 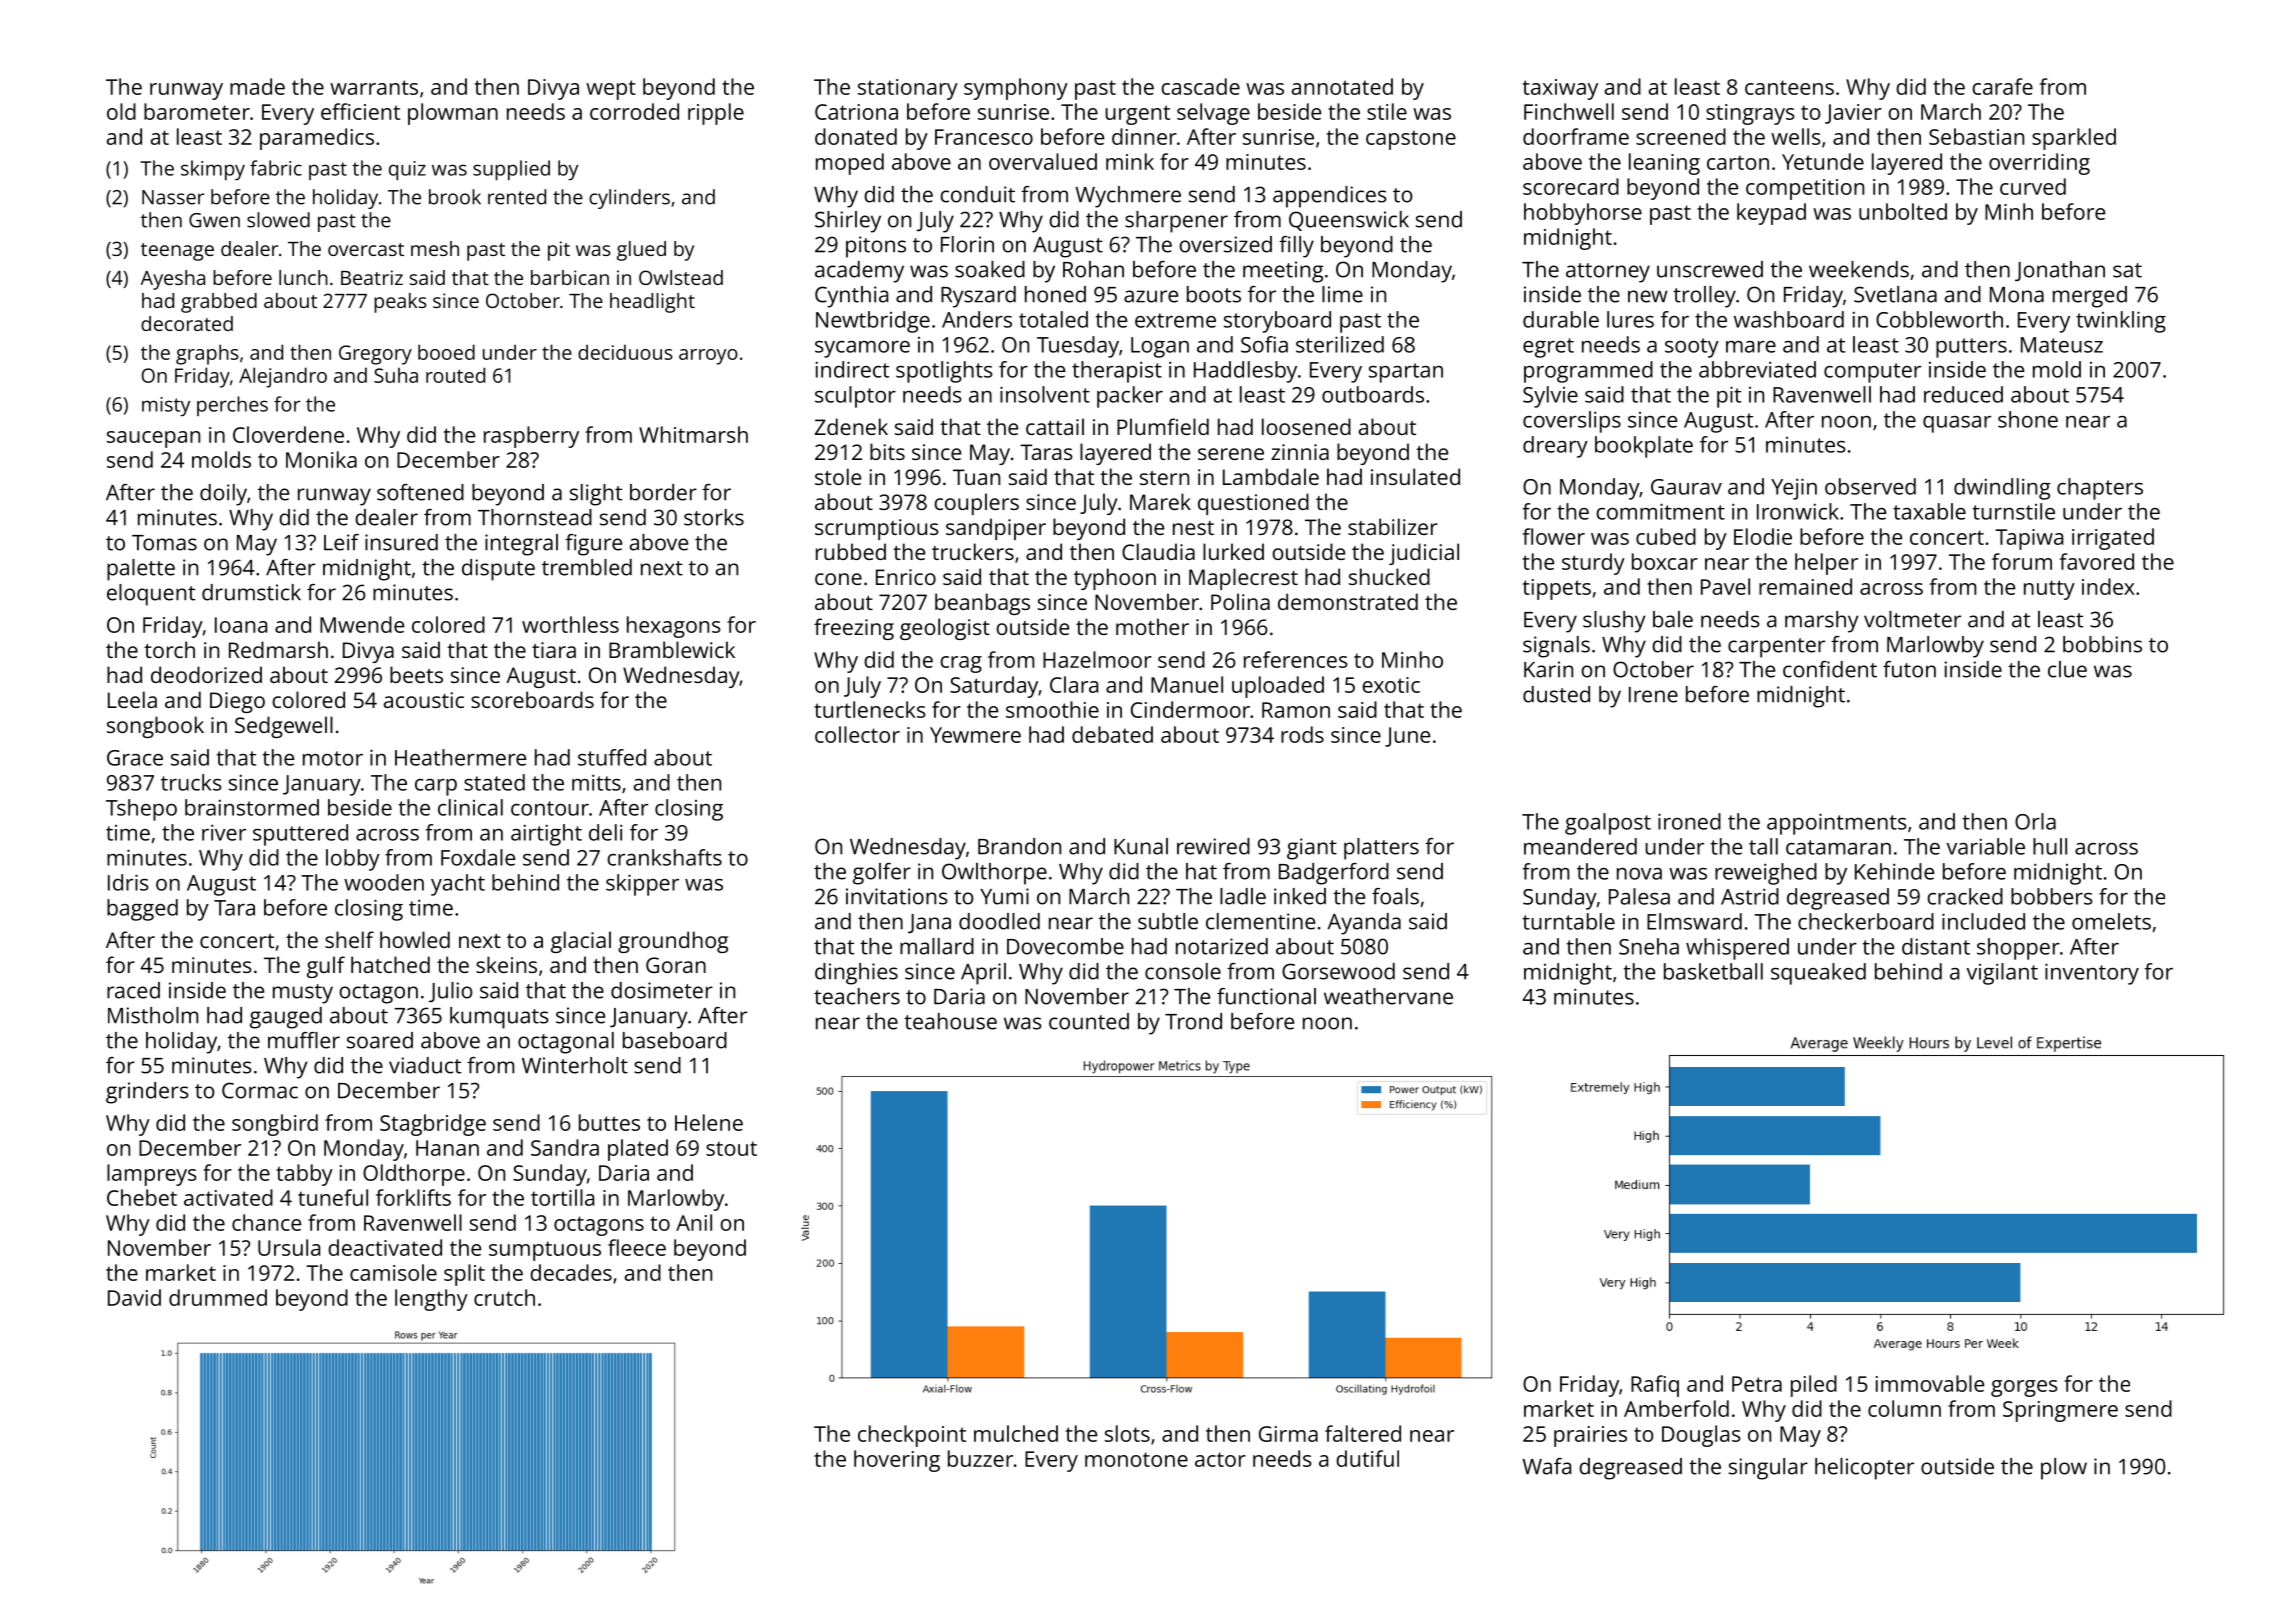 What do you see at coordinates (1930, 1383) in the document?
I see `immovable` at bounding box center [1930, 1383].
